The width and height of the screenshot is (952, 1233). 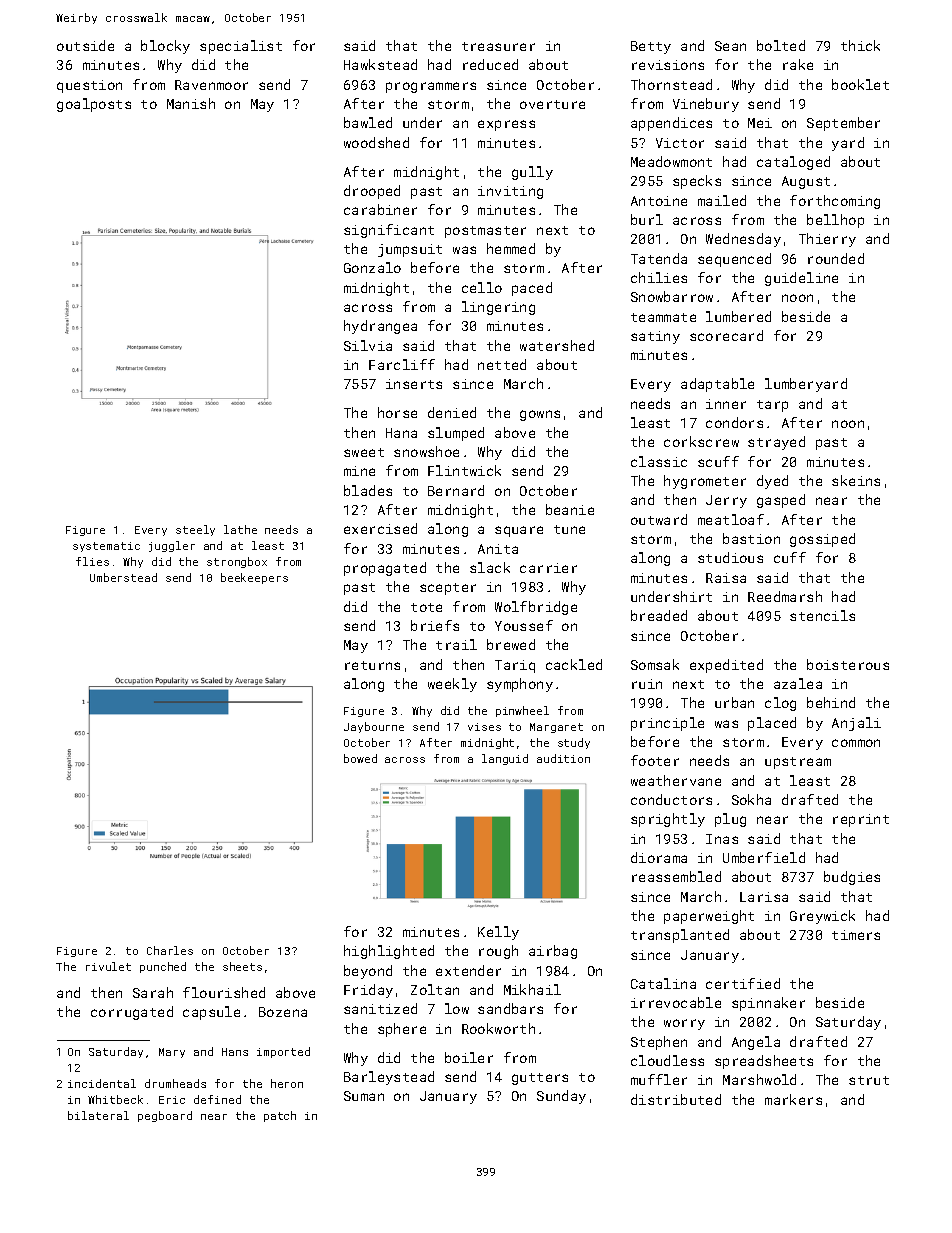 I want to click on bowed, so click(x=360, y=758).
